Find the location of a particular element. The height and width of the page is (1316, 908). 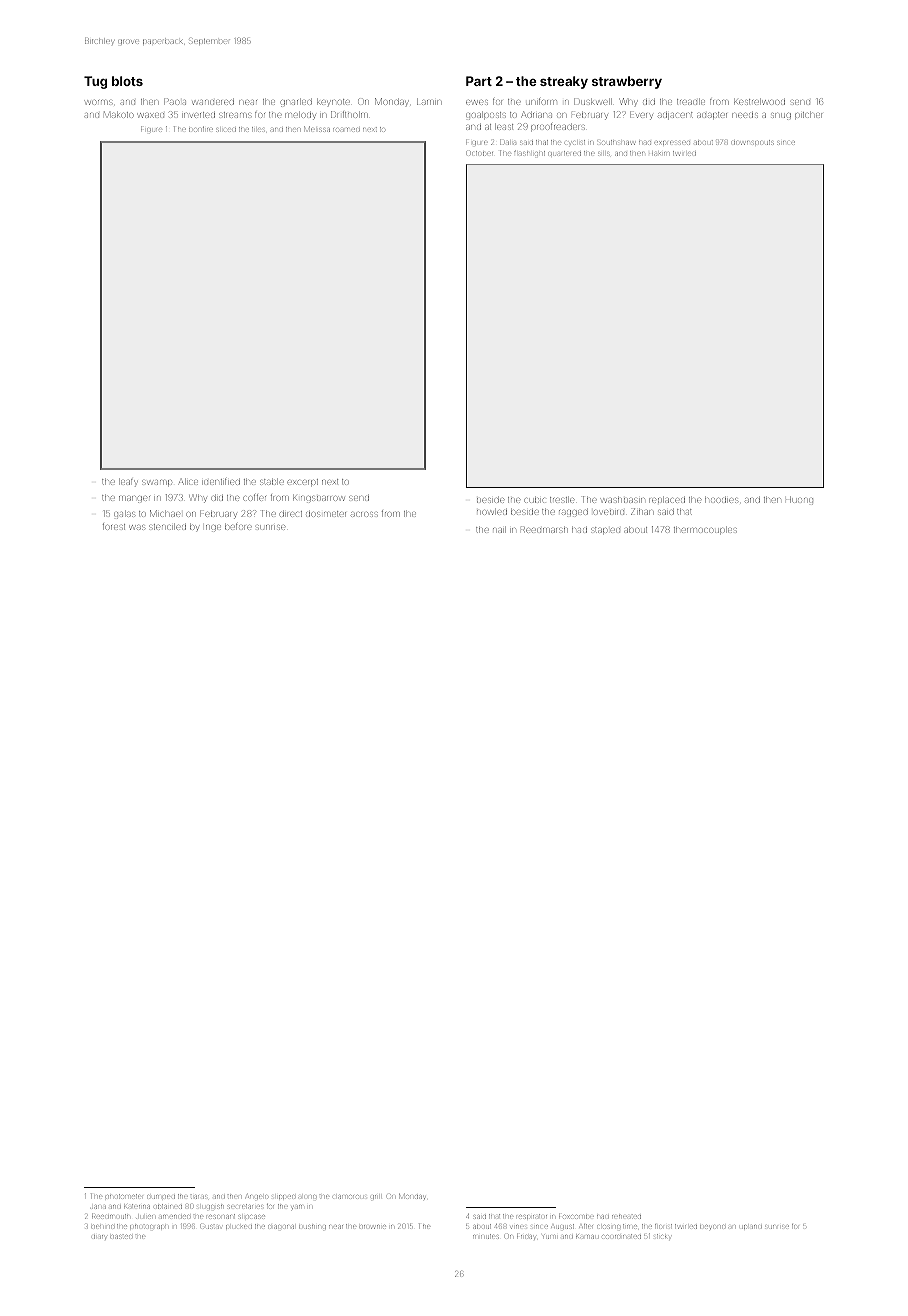

reheated is located at coordinates (626, 1217).
